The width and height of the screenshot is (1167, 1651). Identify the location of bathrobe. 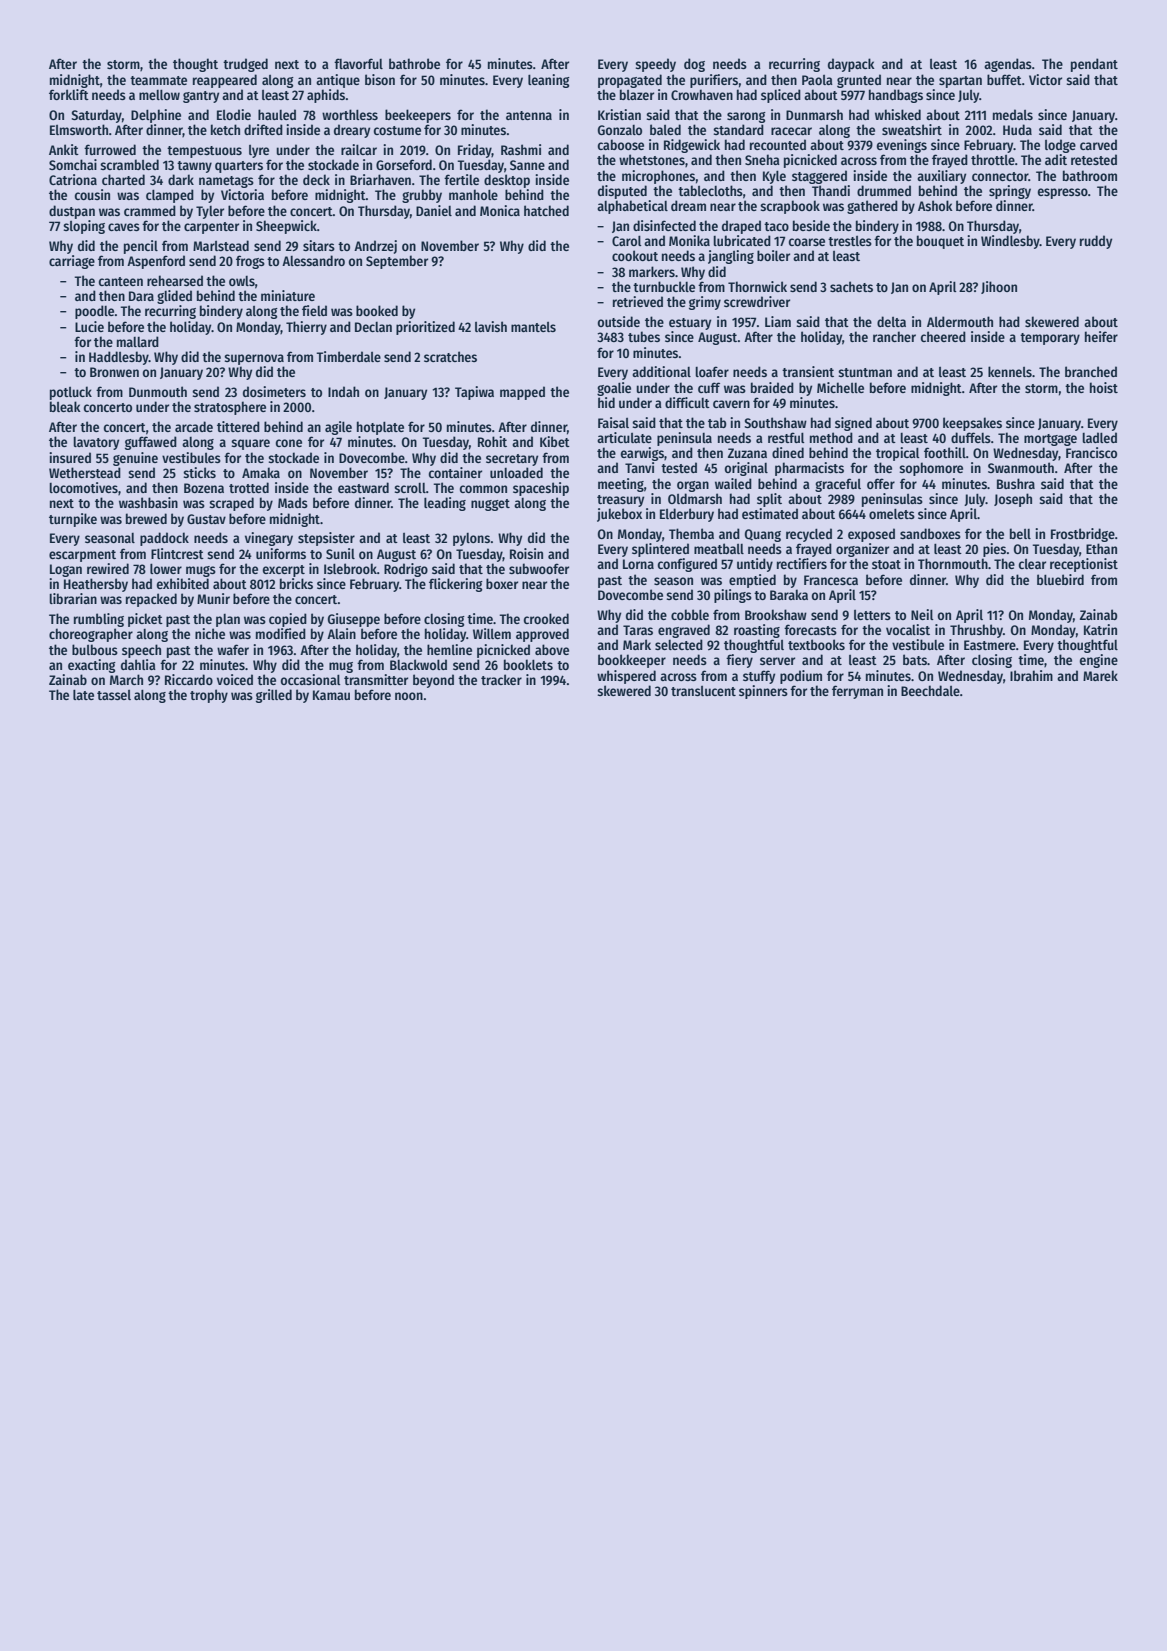
(414, 63).
